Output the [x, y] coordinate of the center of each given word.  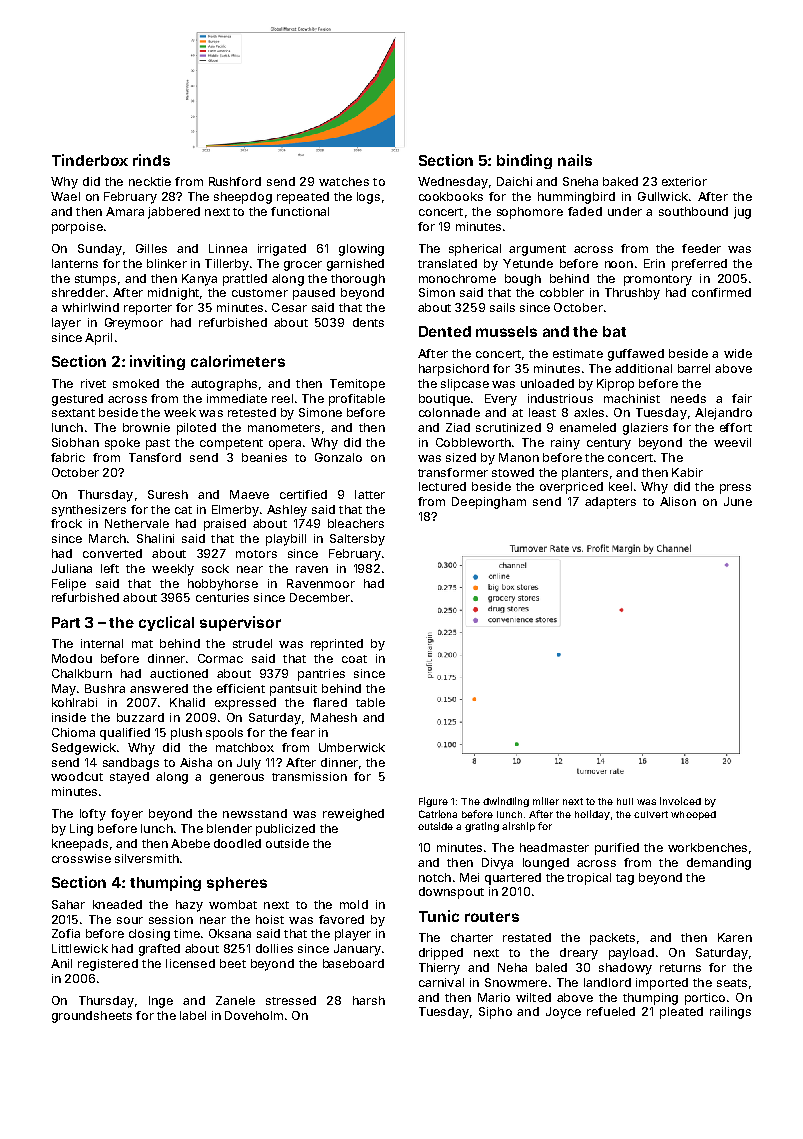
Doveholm [254, 1015]
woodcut [77, 776]
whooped [693, 815]
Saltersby [357, 540]
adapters [610, 503]
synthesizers [89, 511]
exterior [684, 181]
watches [344, 181]
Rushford [235, 181]
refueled [611, 1011]
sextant [73, 413]
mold [354, 904]
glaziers [645, 429]
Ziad [458, 427]
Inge [161, 1002]
